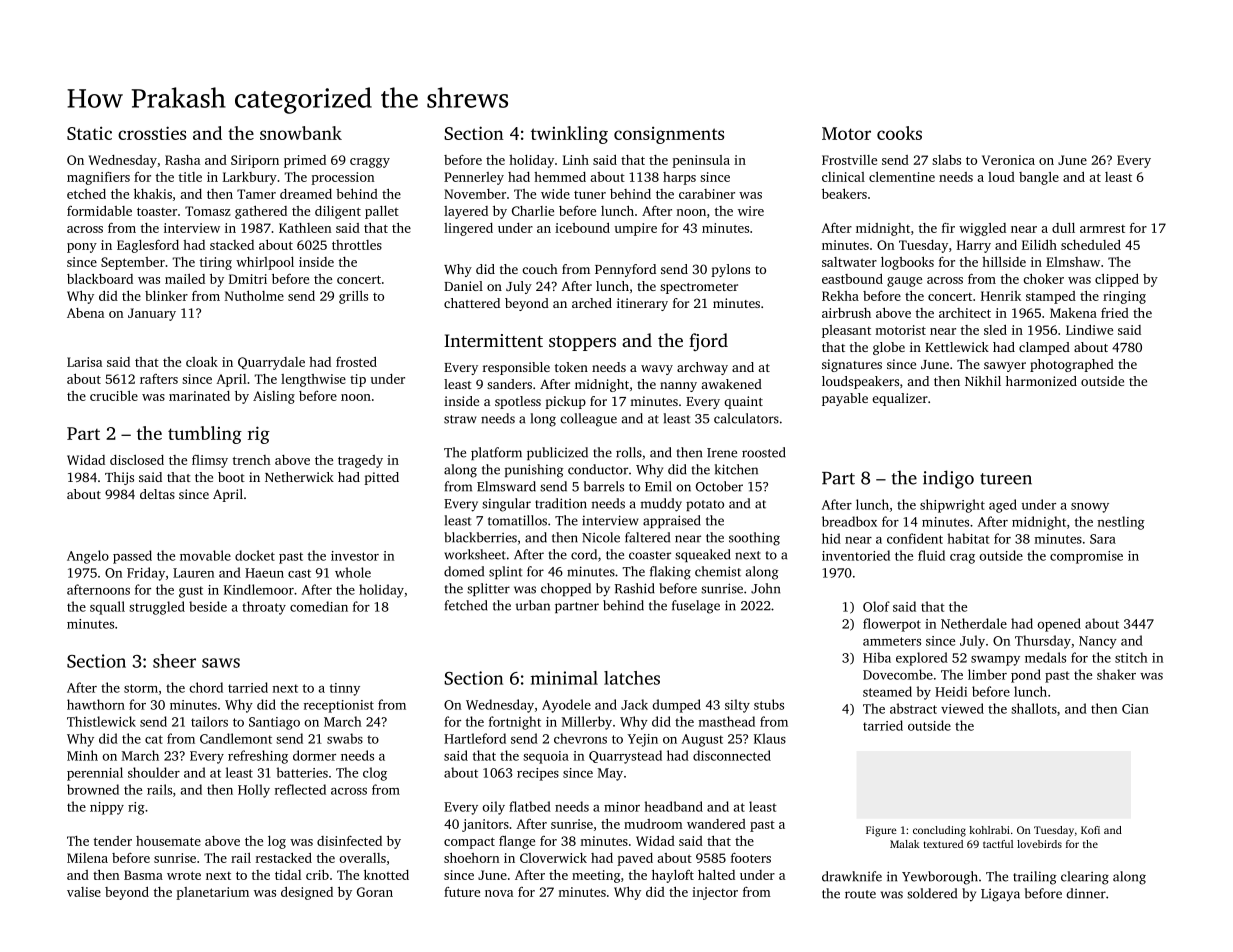 This screenshot has width=1233, height=952. What do you see at coordinates (133, 263) in the screenshot?
I see `September` at bounding box center [133, 263].
